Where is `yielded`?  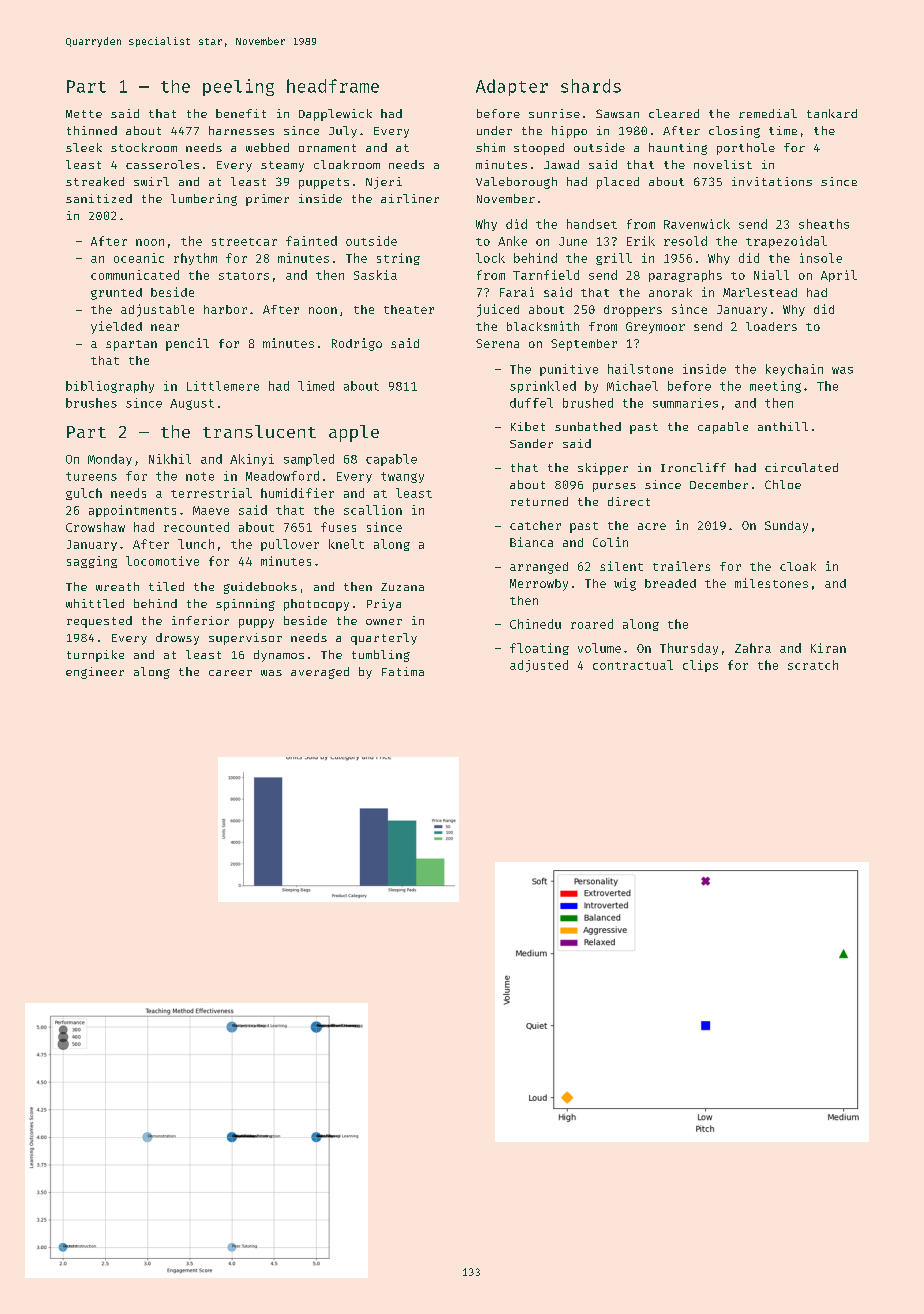
yielded is located at coordinates (116, 327).
